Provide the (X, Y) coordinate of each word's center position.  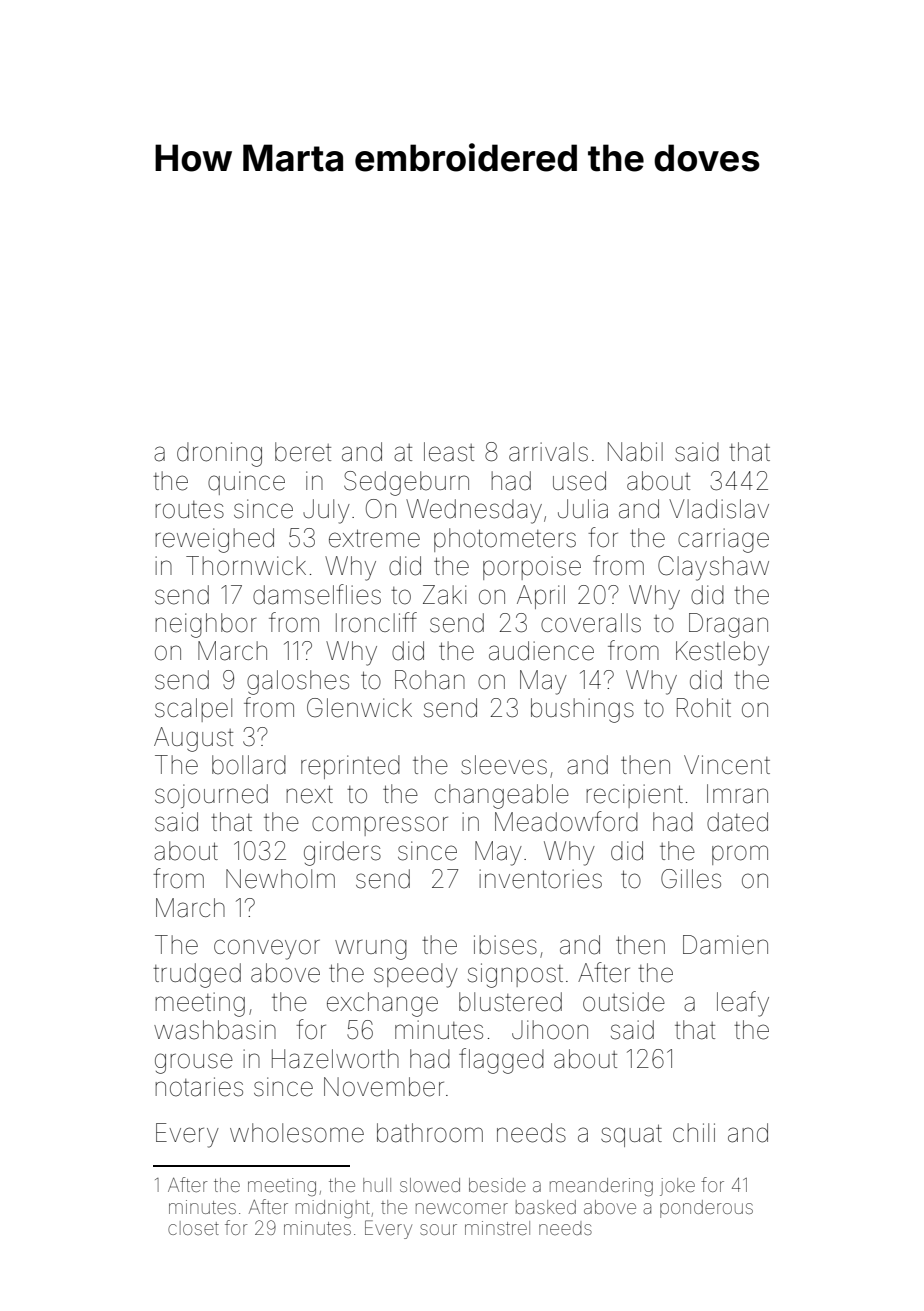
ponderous (706, 1209)
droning (219, 454)
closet (193, 1228)
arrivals (548, 452)
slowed (430, 1185)
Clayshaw (713, 568)
